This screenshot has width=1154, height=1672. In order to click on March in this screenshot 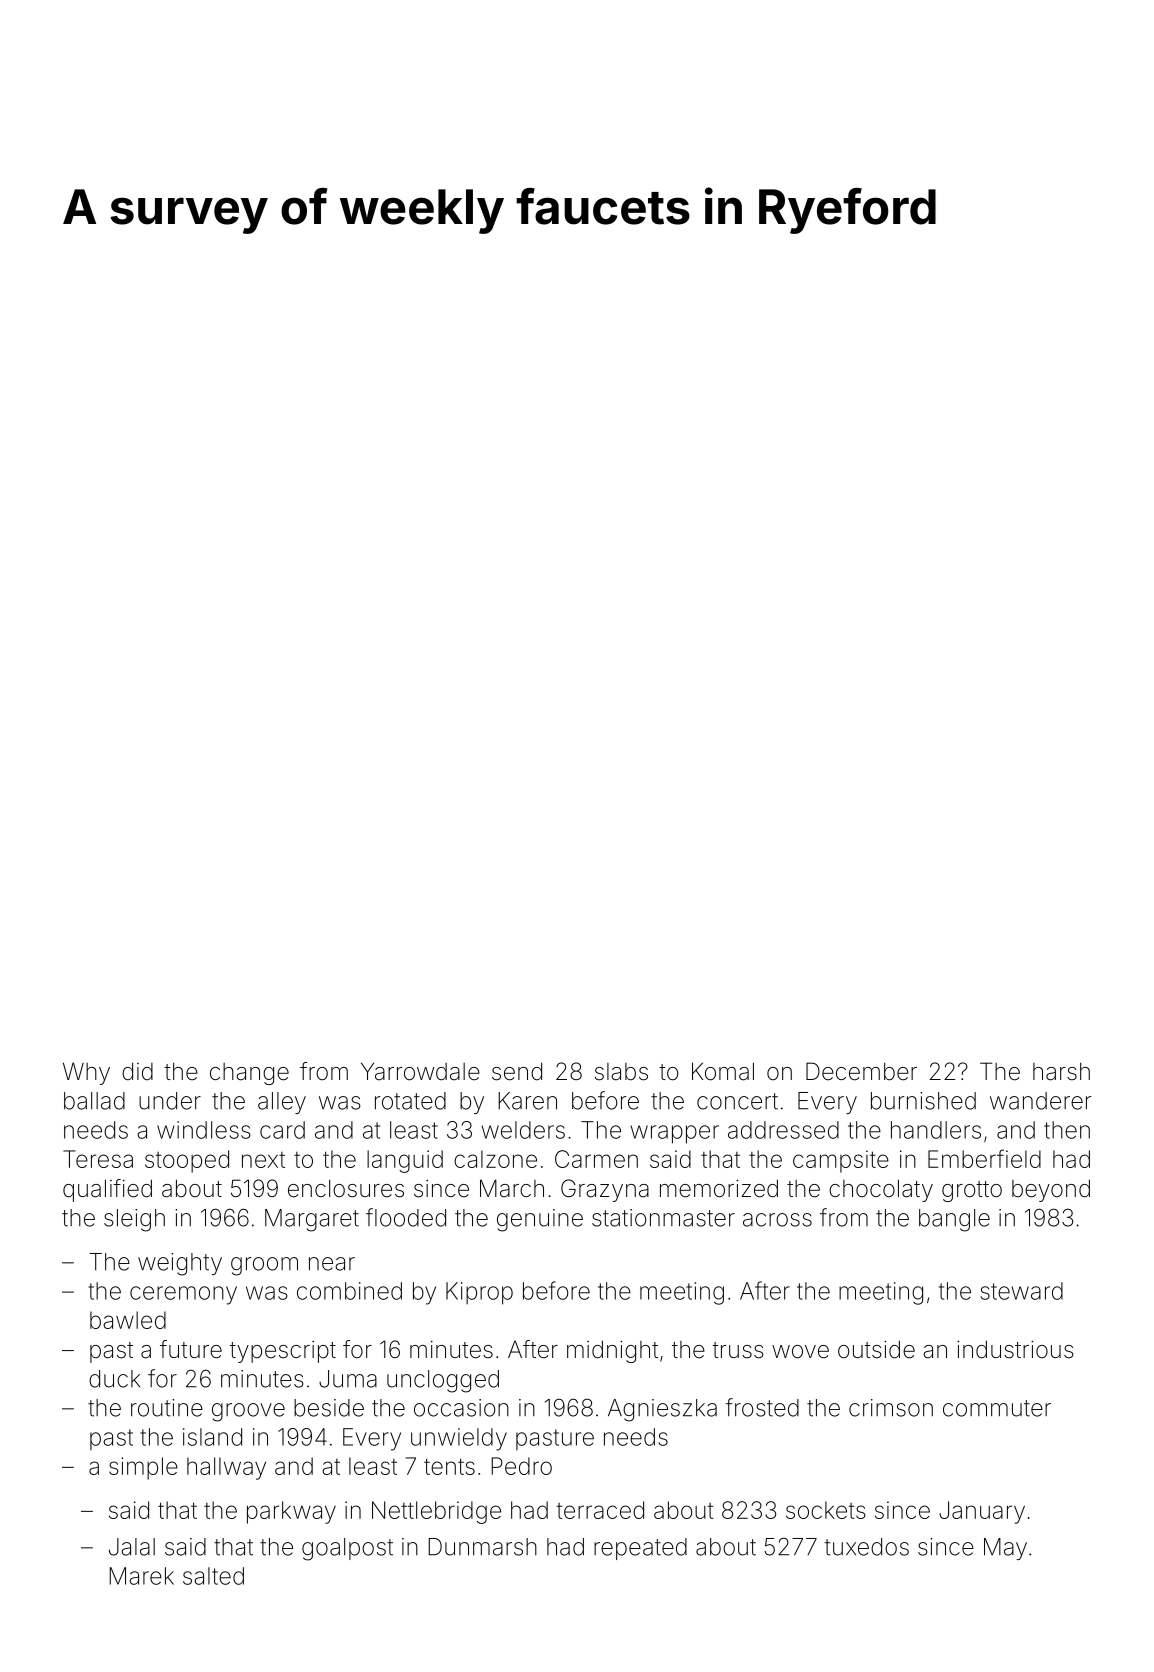, I will do `click(512, 1188)`.
